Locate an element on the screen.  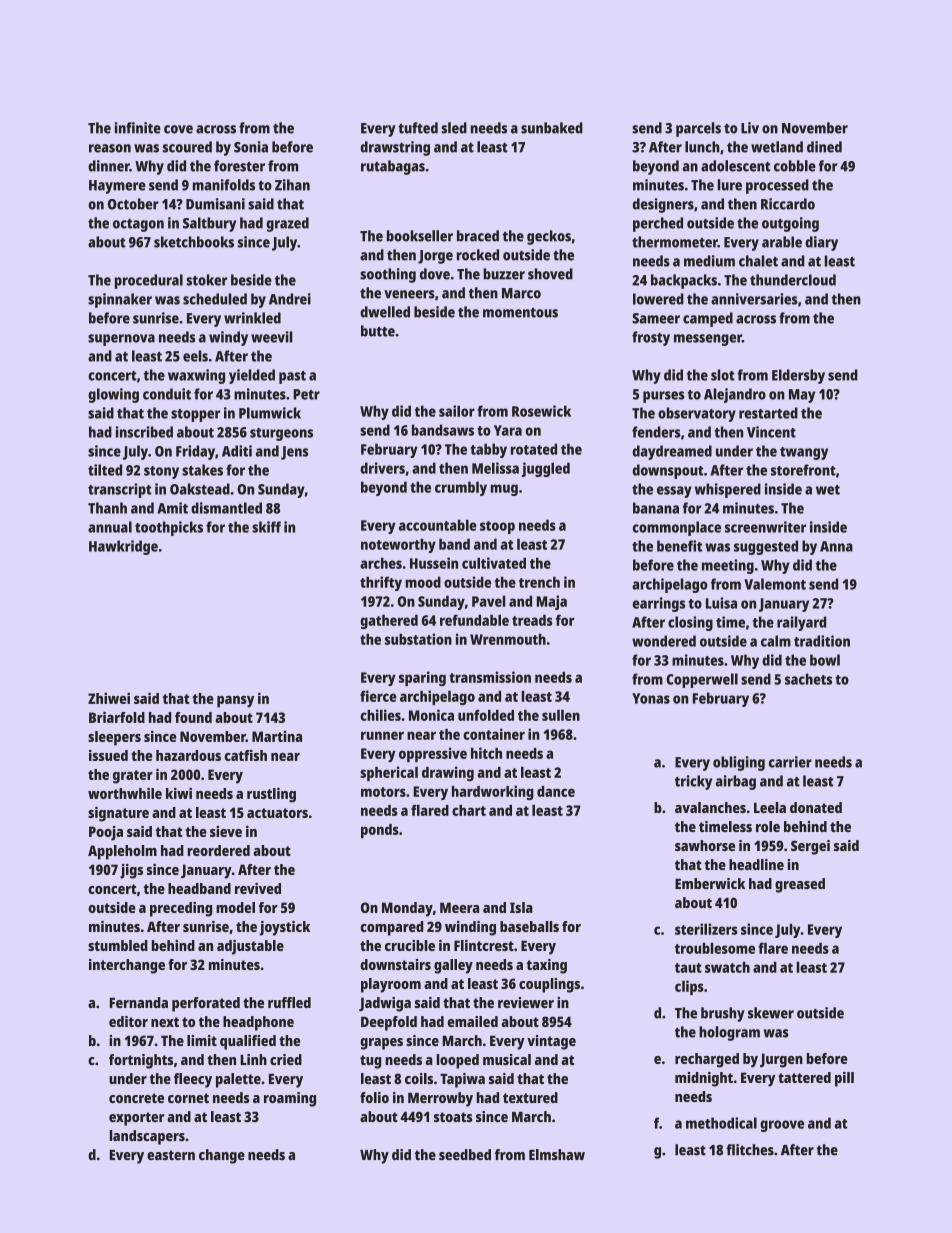
sailor is located at coordinates (457, 411).
